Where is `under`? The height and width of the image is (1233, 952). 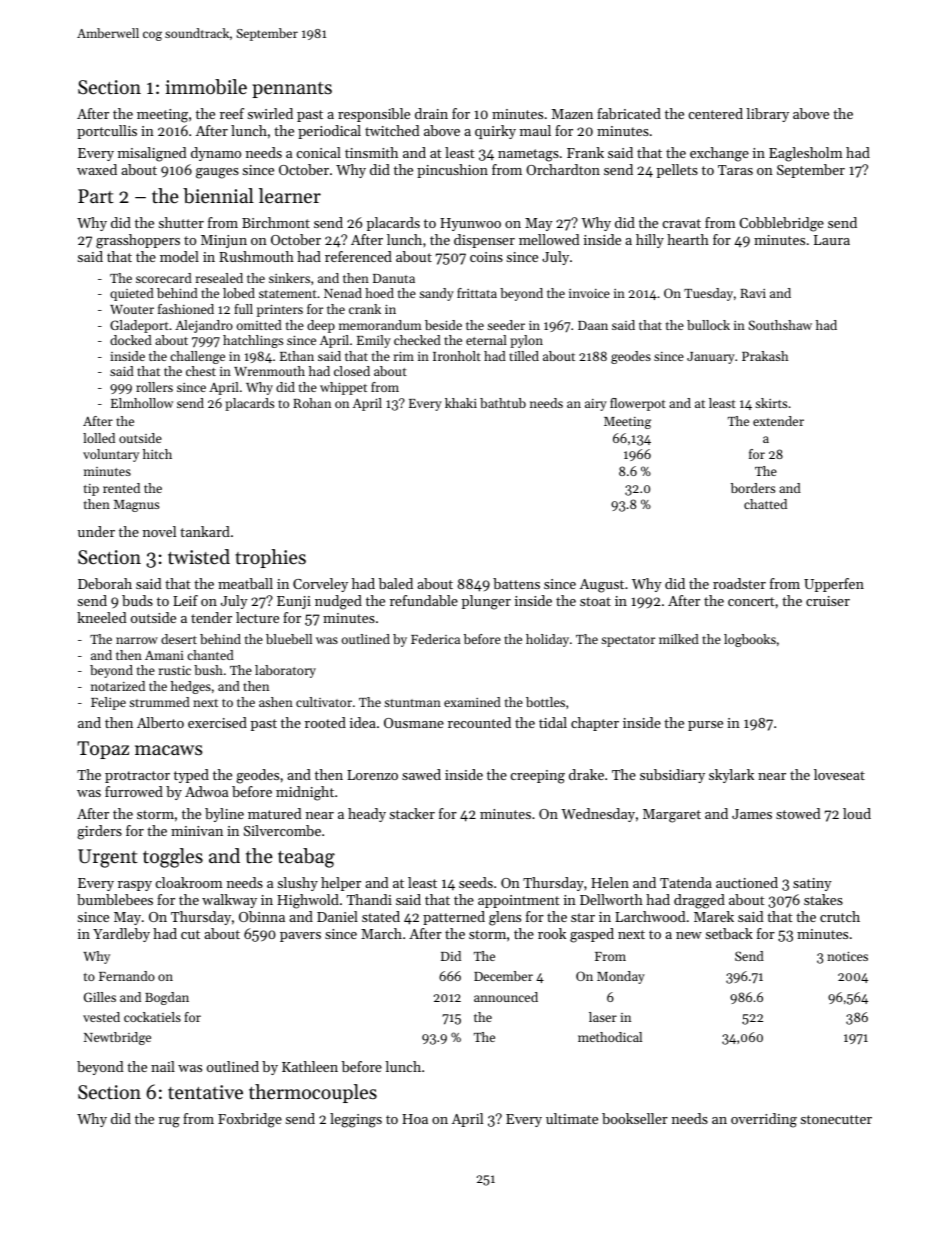
under is located at coordinates (96, 531).
